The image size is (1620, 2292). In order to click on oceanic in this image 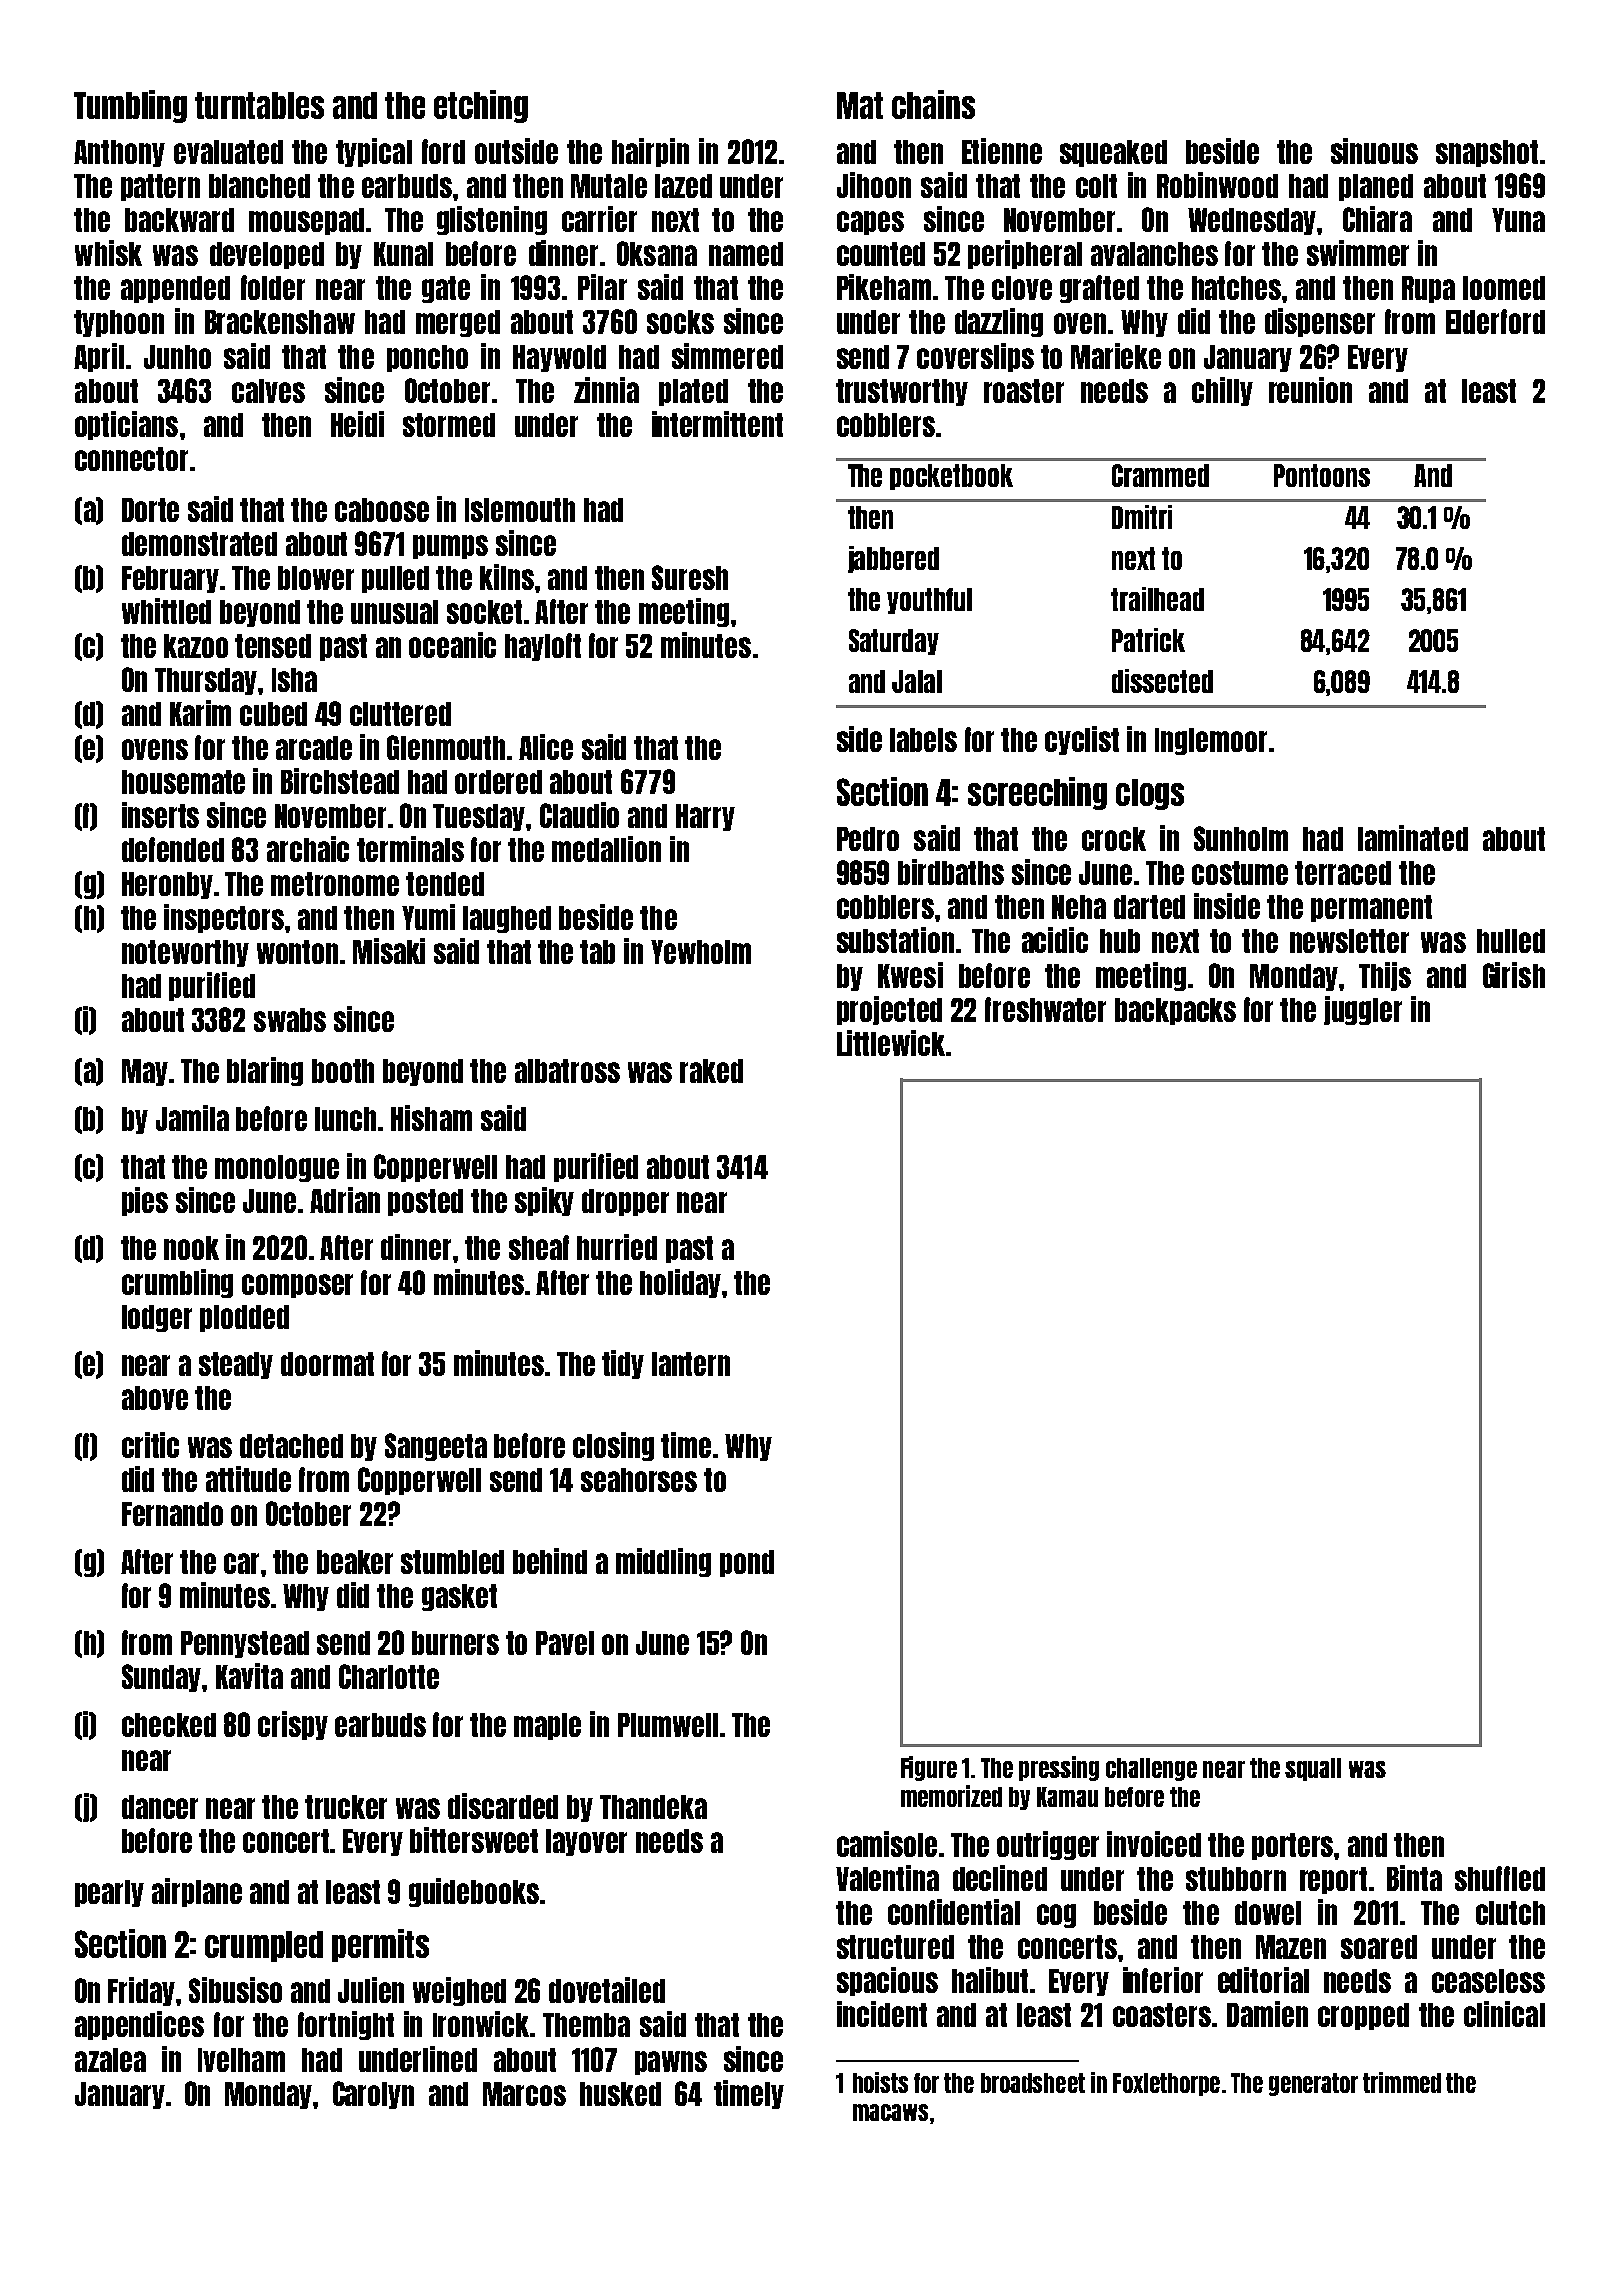, I will do `click(452, 645)`.
